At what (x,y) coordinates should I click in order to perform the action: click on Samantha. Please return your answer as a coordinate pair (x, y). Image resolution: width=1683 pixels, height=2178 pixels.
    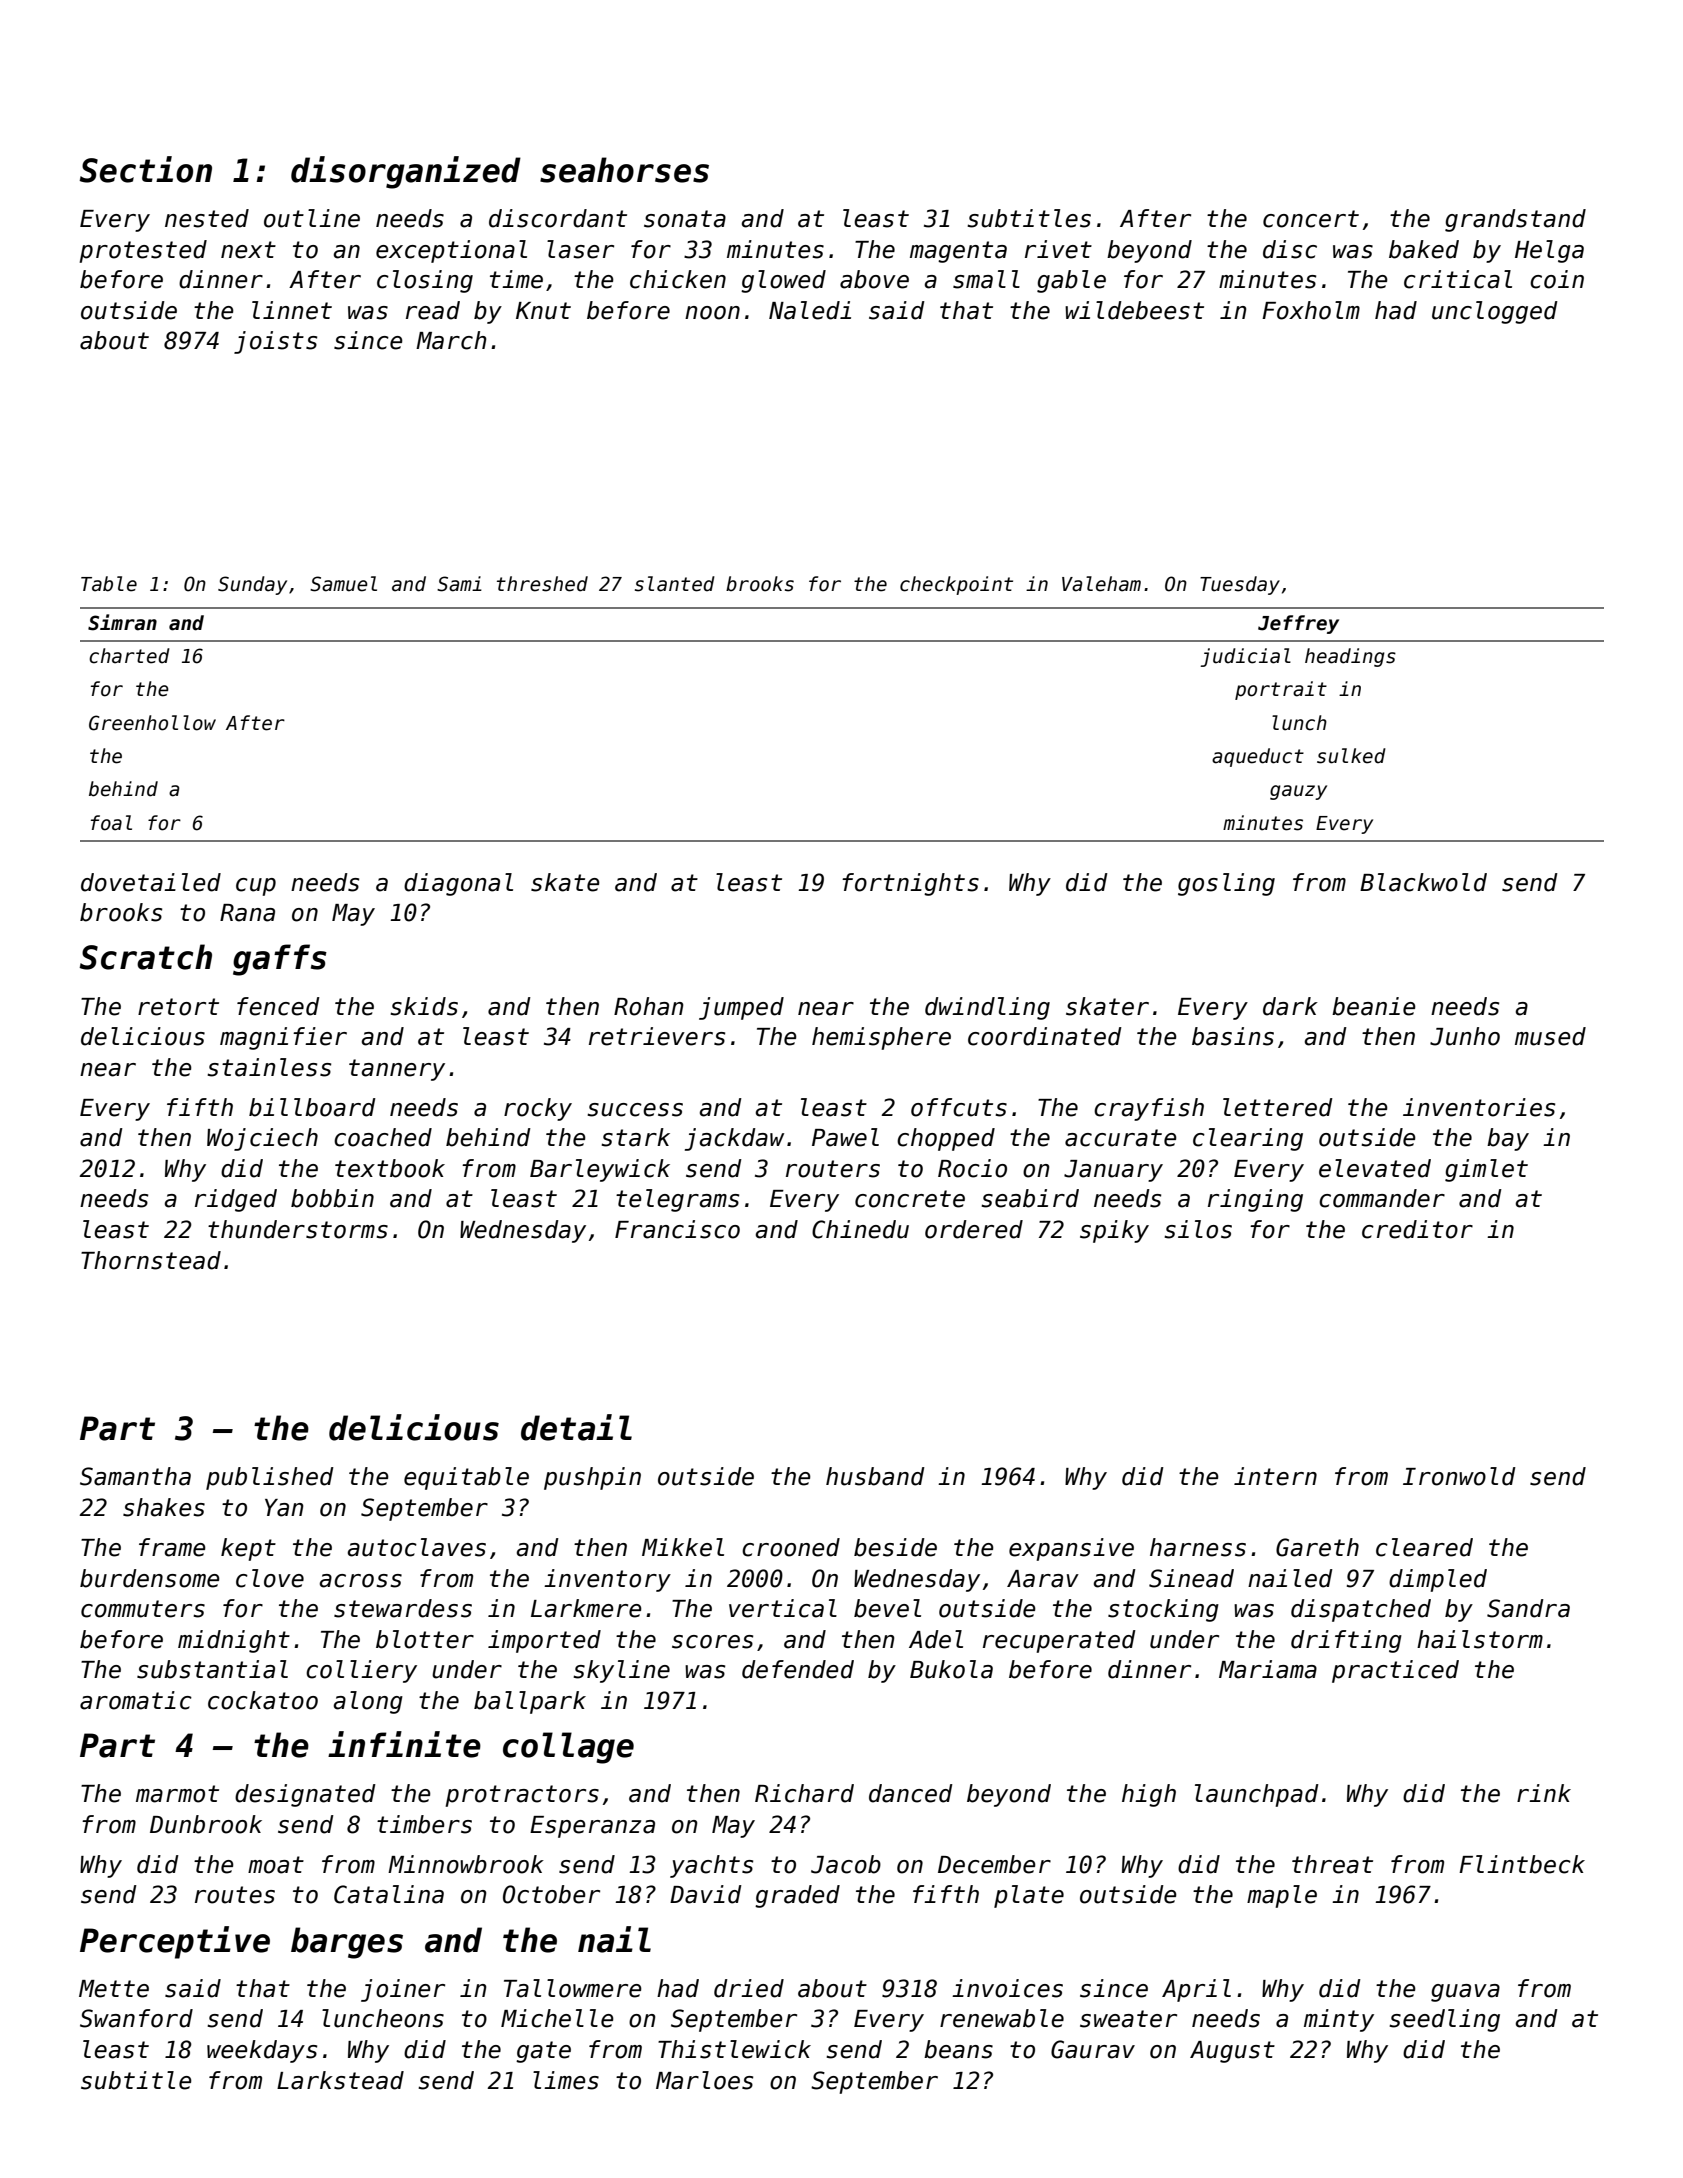
    Looking at the image, I should click on (135, 1476).
